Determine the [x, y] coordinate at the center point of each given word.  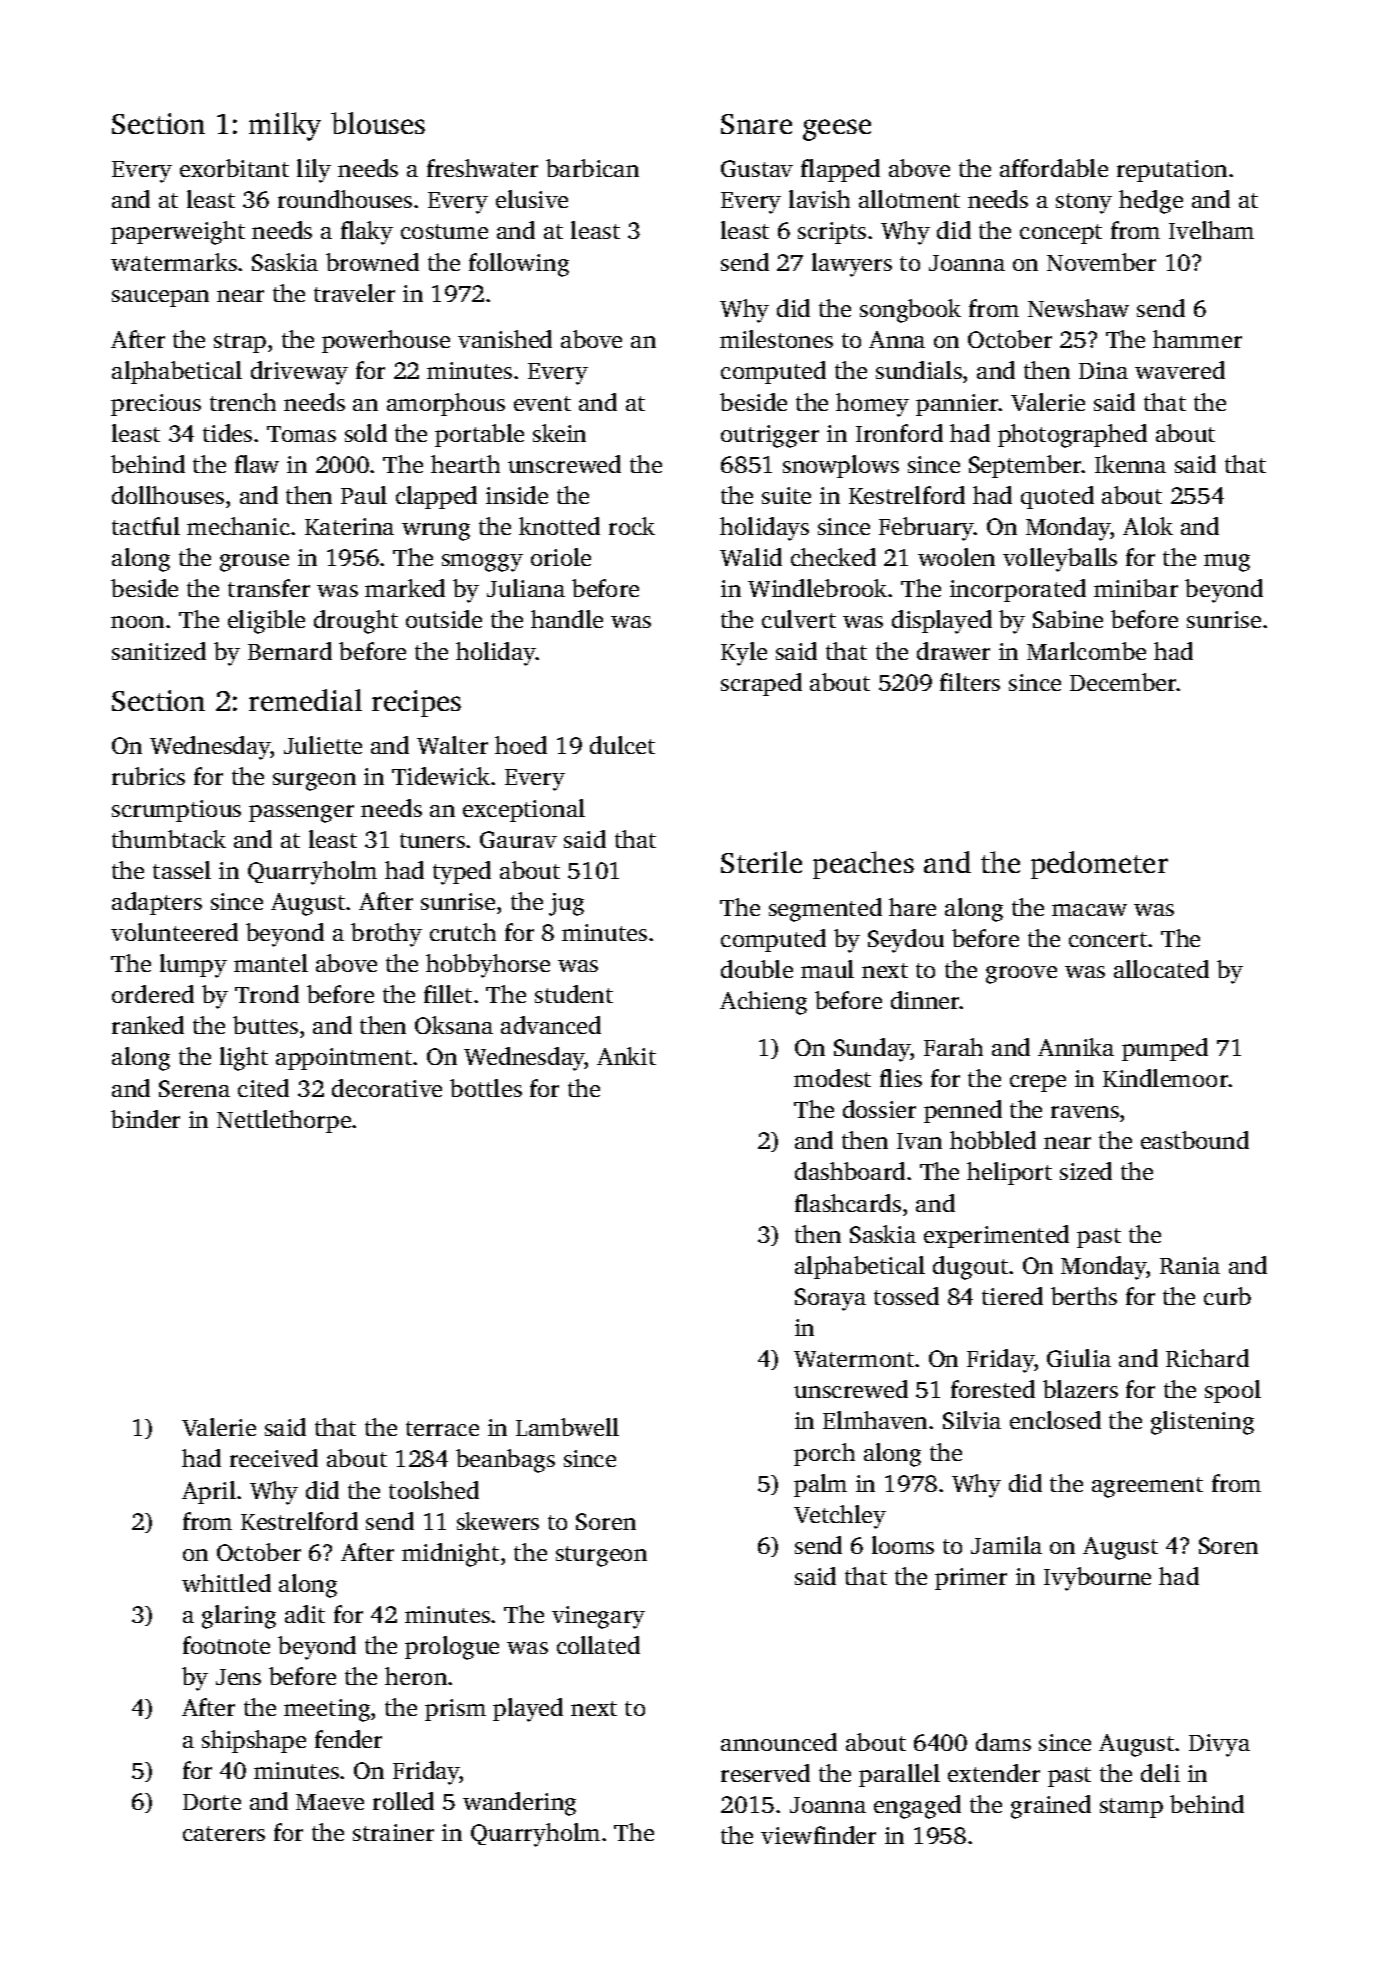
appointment [344, 1059]
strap [240, 343]
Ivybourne [1097, 1579]
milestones [776, 339]
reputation [1172, 171]
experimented [996, 1236]
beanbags [505, 1461]
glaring [239, 1617]
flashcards [848, 1203]
